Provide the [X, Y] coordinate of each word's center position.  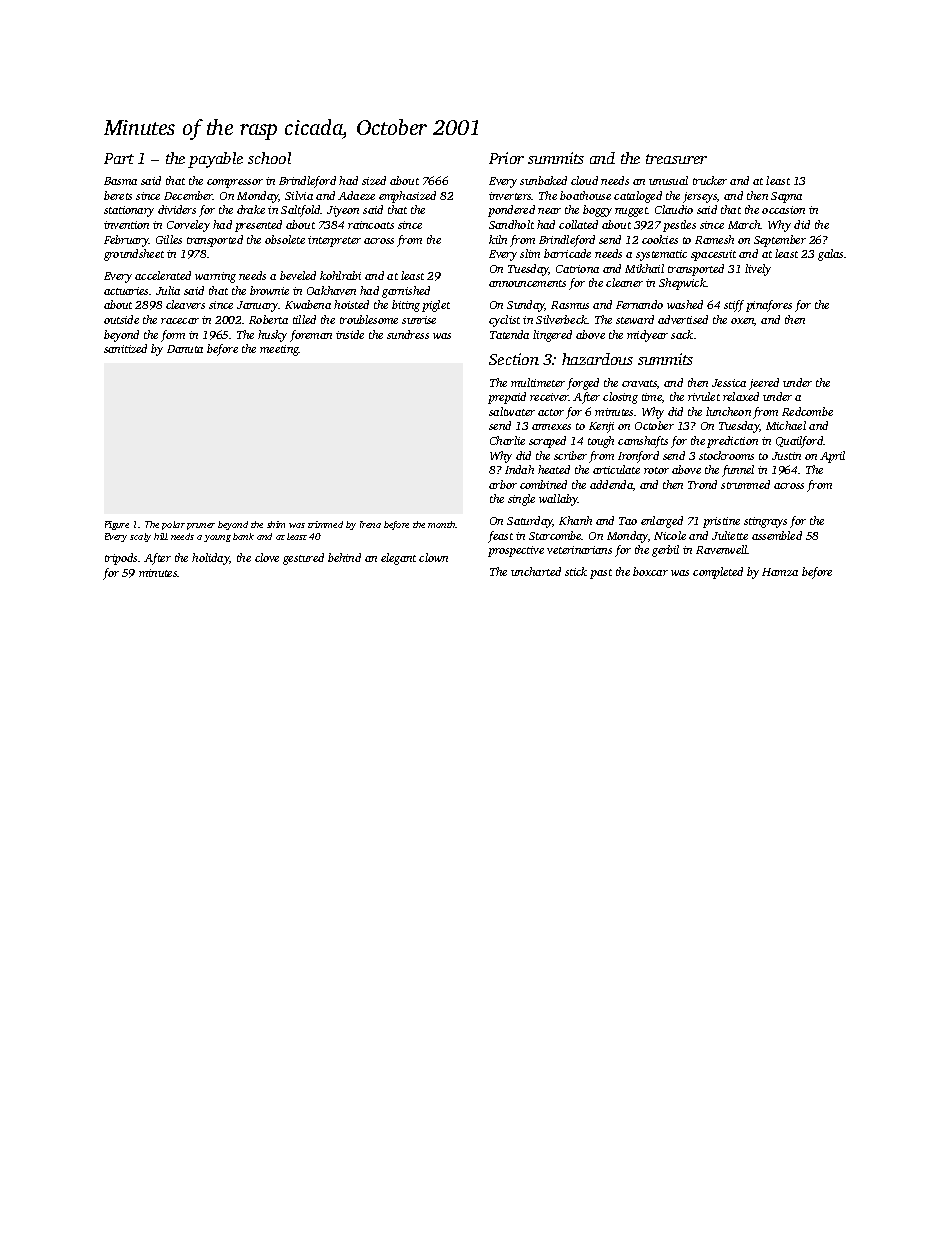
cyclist [504, 321]
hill [161, 536]
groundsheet [134, 255]
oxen [743, 322]
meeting [279, 350]
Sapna [786, 197]
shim [276, 524]
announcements [527, 283]
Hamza [780, 572]
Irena [370, 524]
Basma [120, 181]
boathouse [585, 195]
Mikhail [644, 268]
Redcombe [807, 411]
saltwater [512, 411]
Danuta [185, 349]
